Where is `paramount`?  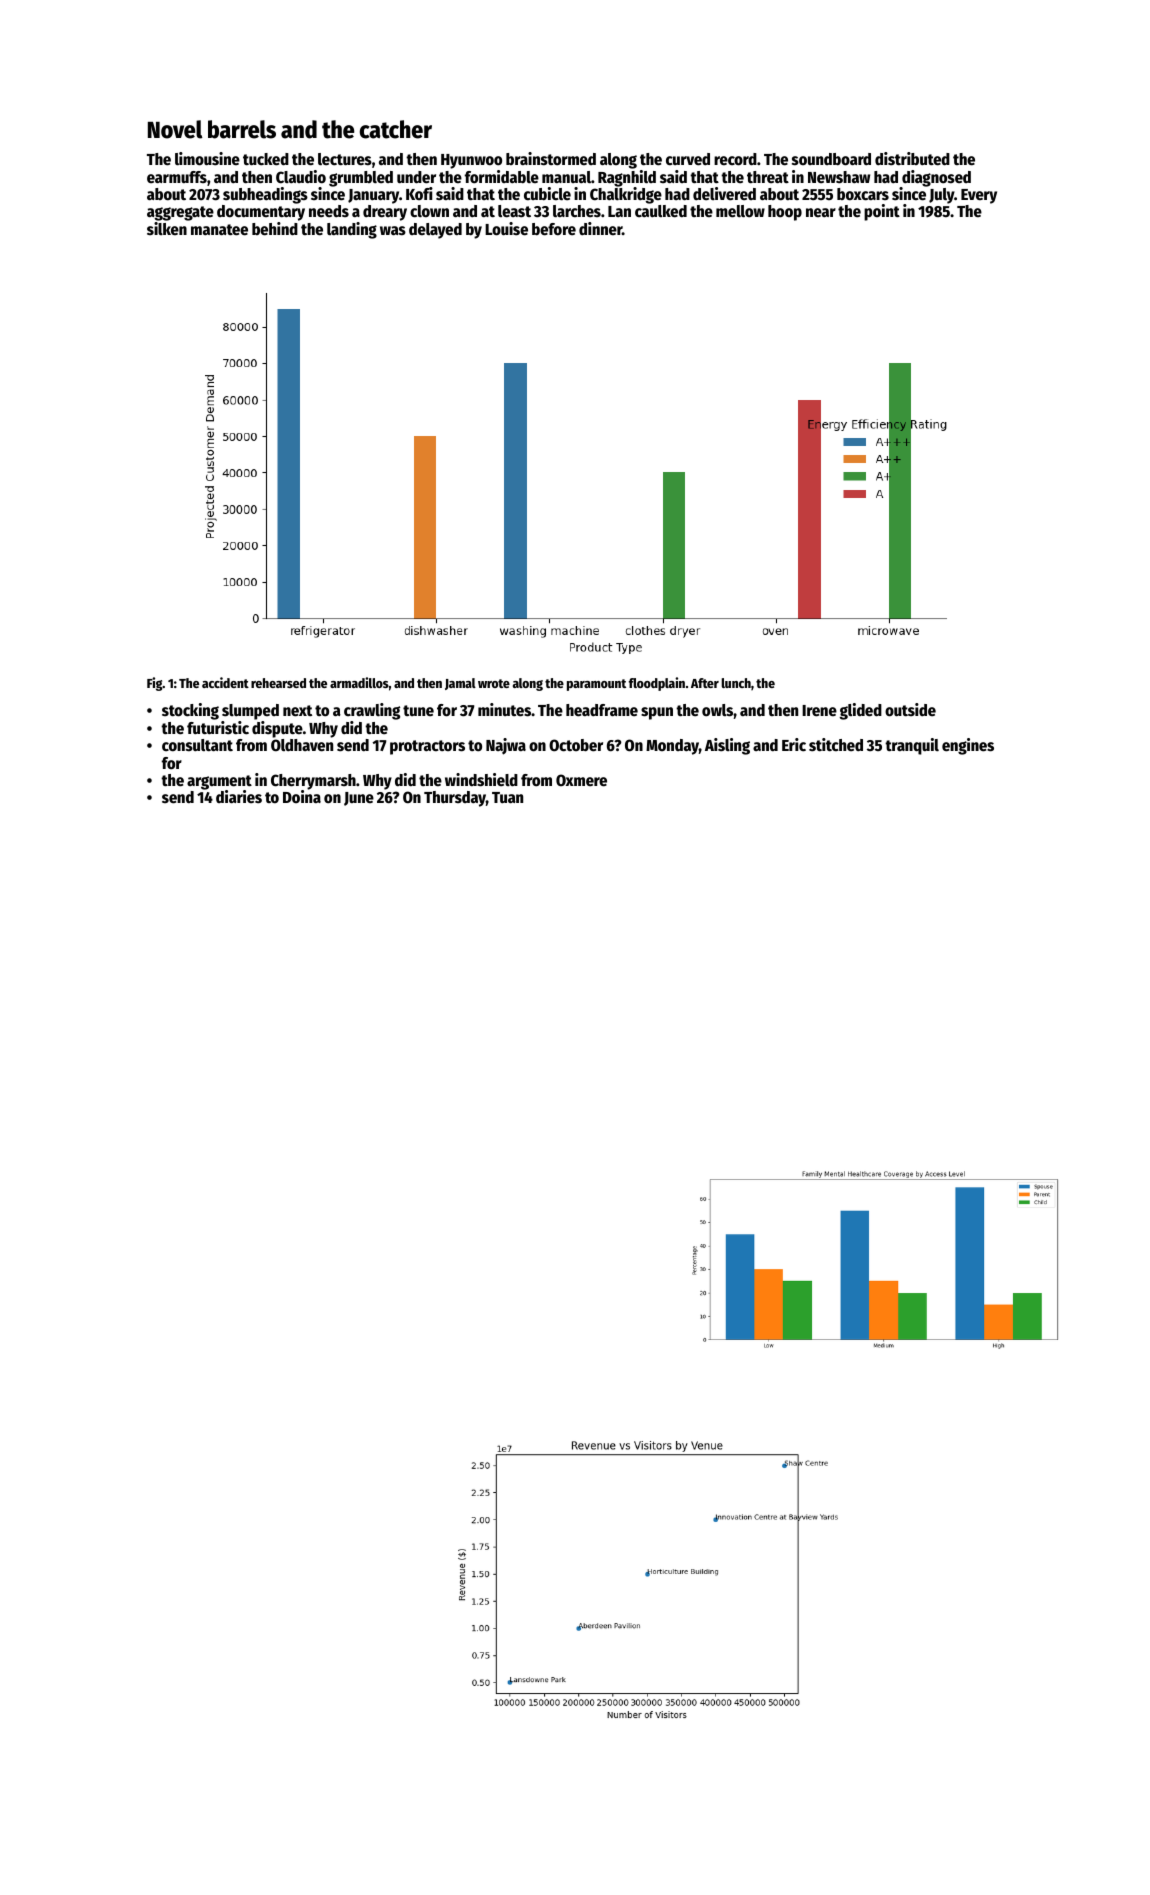
paramount is located at coordinates (596, 685).
